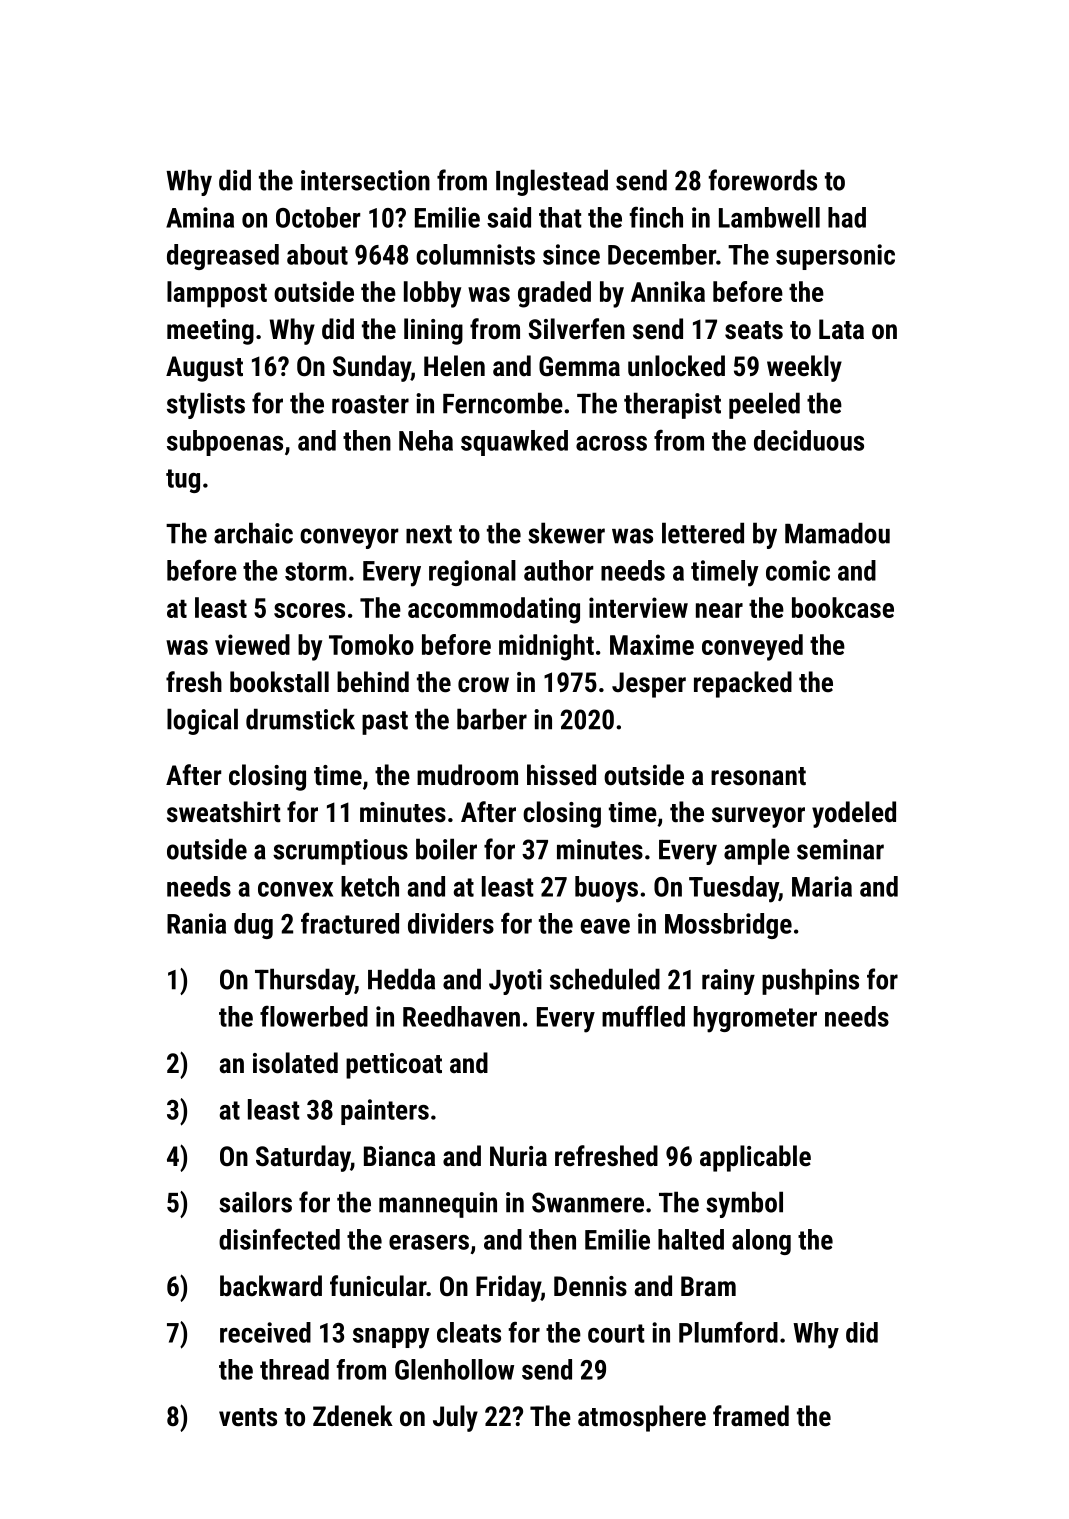 Image resolution: width=1069 pixels, height=1519 pixels. What do you see at coordinates (552, 182) in the screenshot?
I see `Inglestead` at bounding box center [552, 182].
